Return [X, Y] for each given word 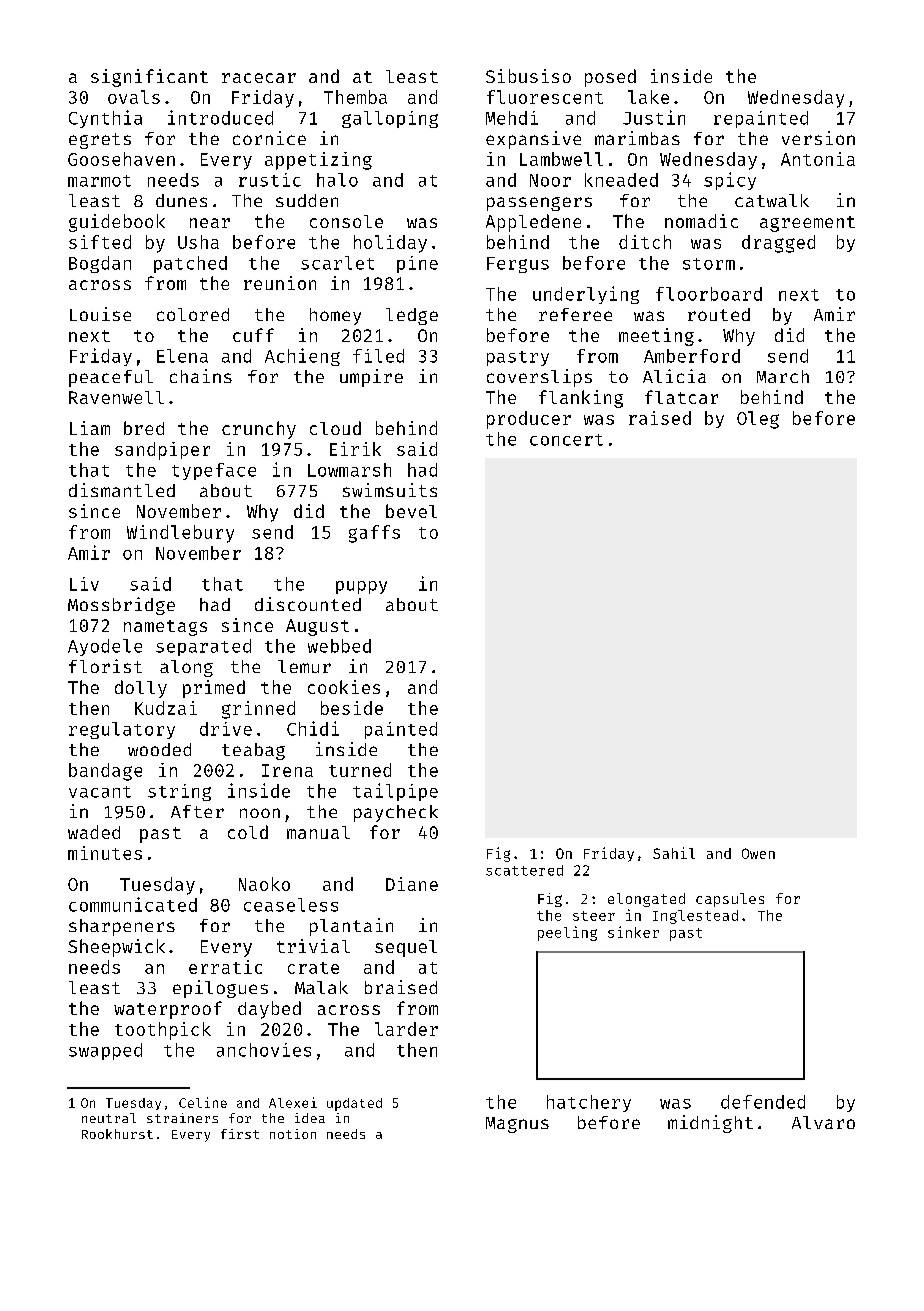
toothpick [163, 1031]
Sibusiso [528, 76]
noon [260, 813]
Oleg [758, 420]
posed [610, 78]
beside [352, 708]
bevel [411, 511]
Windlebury [180, 534]
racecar [259, 78]
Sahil [674, 853]
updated [354, 1104]
